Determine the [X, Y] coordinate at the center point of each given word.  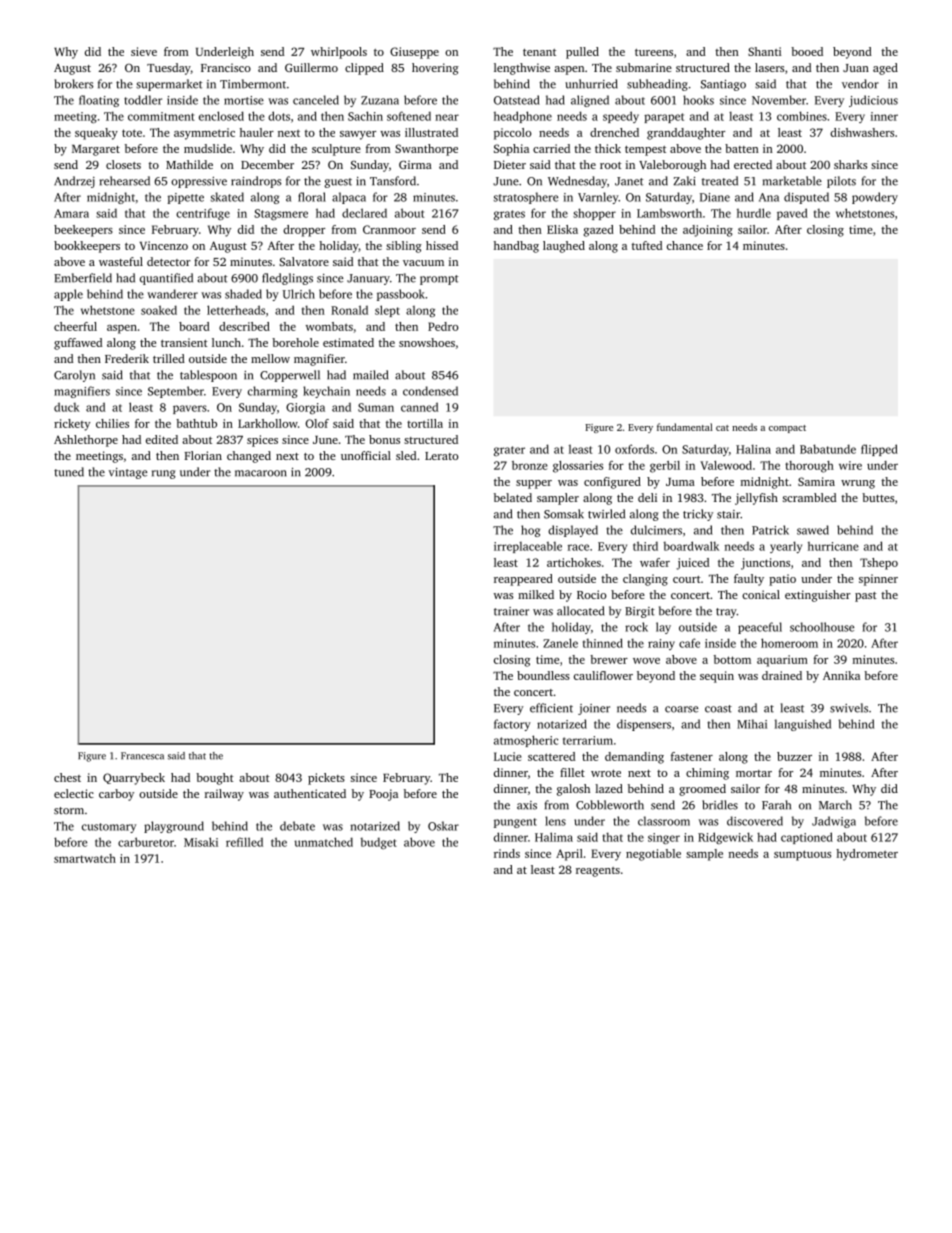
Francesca [142, 756]
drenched [614, 132]
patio [782, 580]
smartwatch [85, 858]
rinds [507, 853]
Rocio [591, 594]
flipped [879, 450]
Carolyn [74, 376]
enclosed [221, 116]
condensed [430, 391]
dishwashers [862, 132]
